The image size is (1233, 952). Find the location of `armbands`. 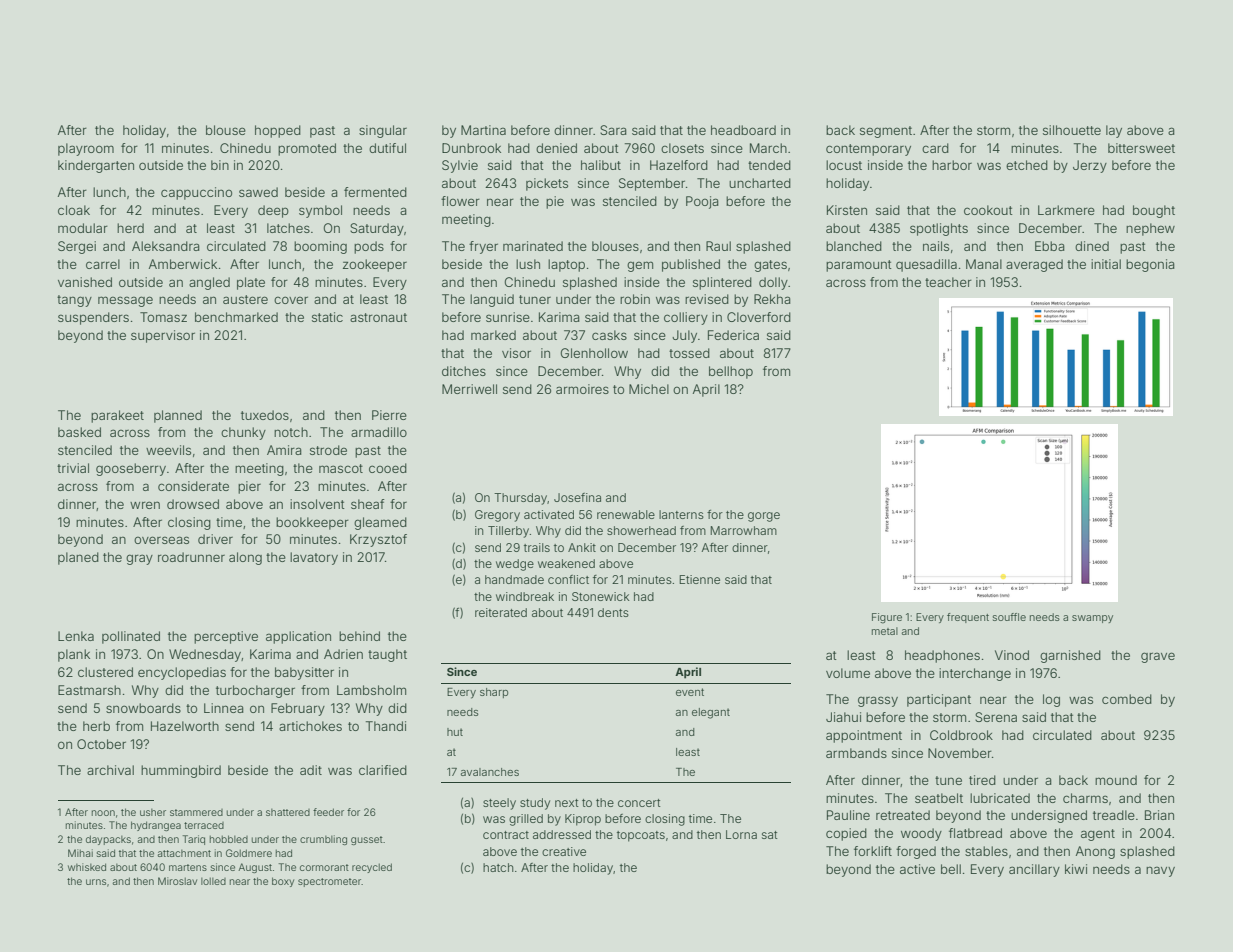

armbands is located at coordinates (856, 753).
